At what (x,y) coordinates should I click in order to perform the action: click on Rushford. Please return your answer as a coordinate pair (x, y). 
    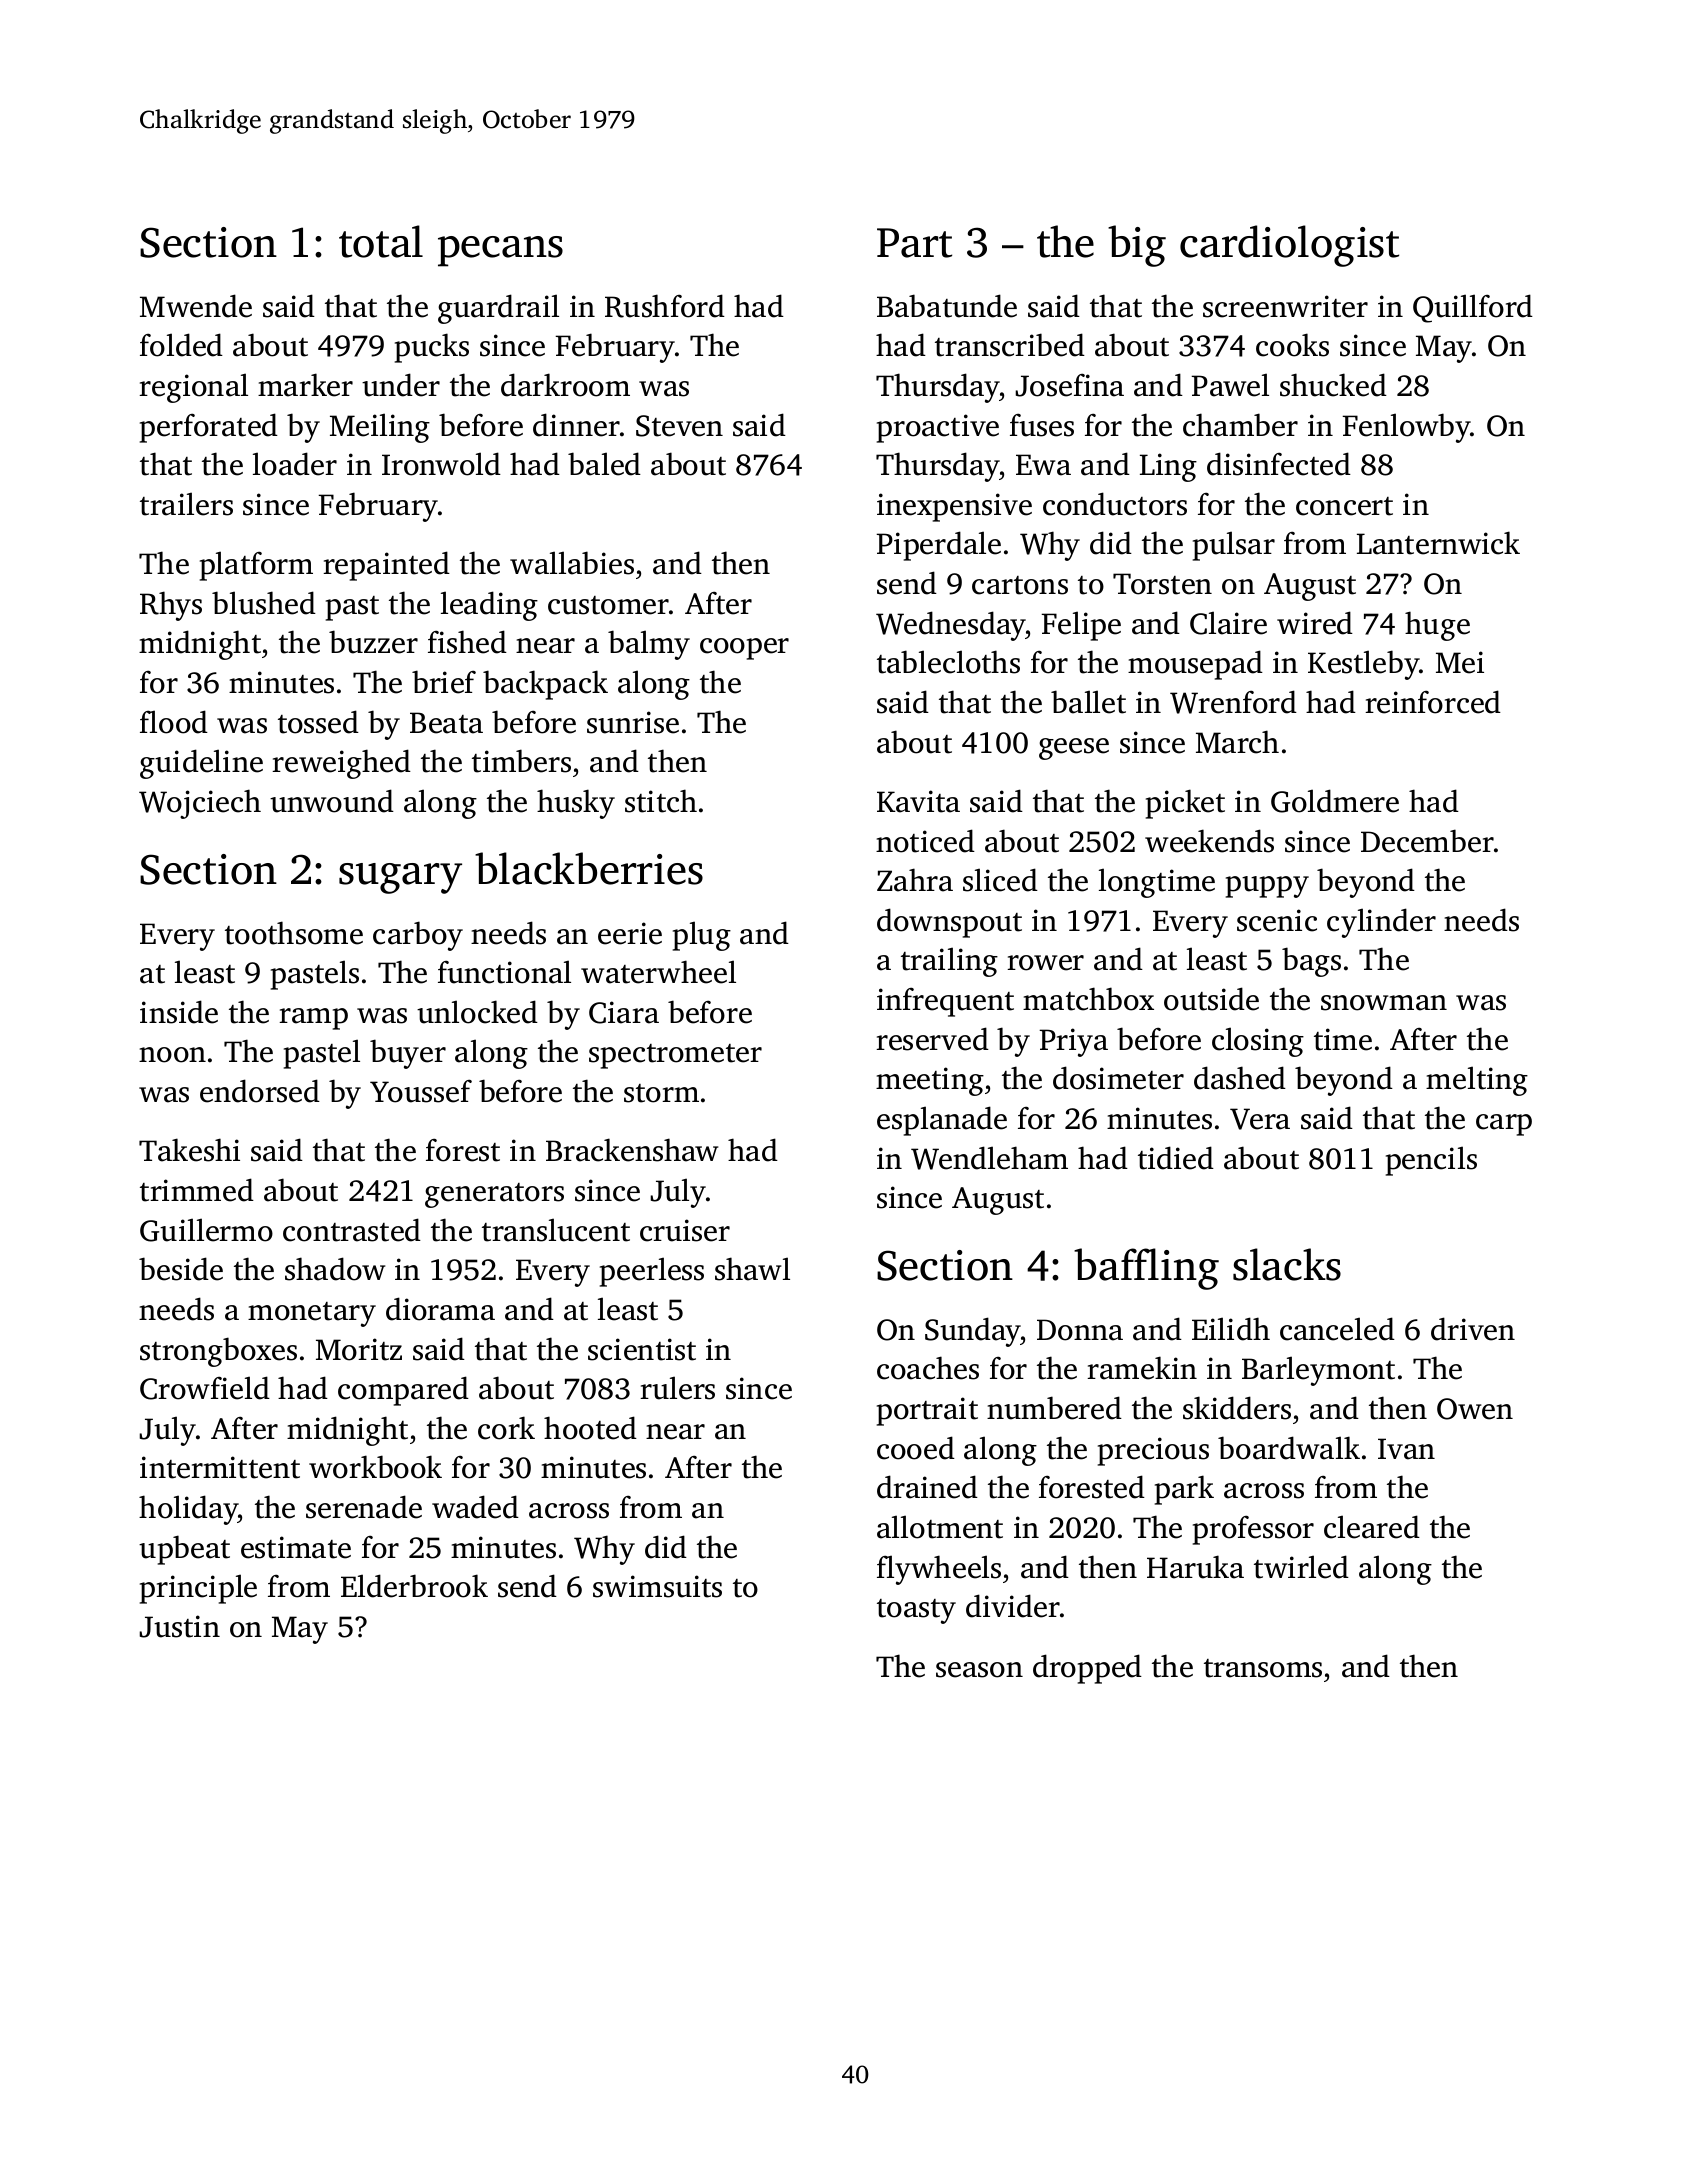
    Looking at the image, I should click on (665, 306).
